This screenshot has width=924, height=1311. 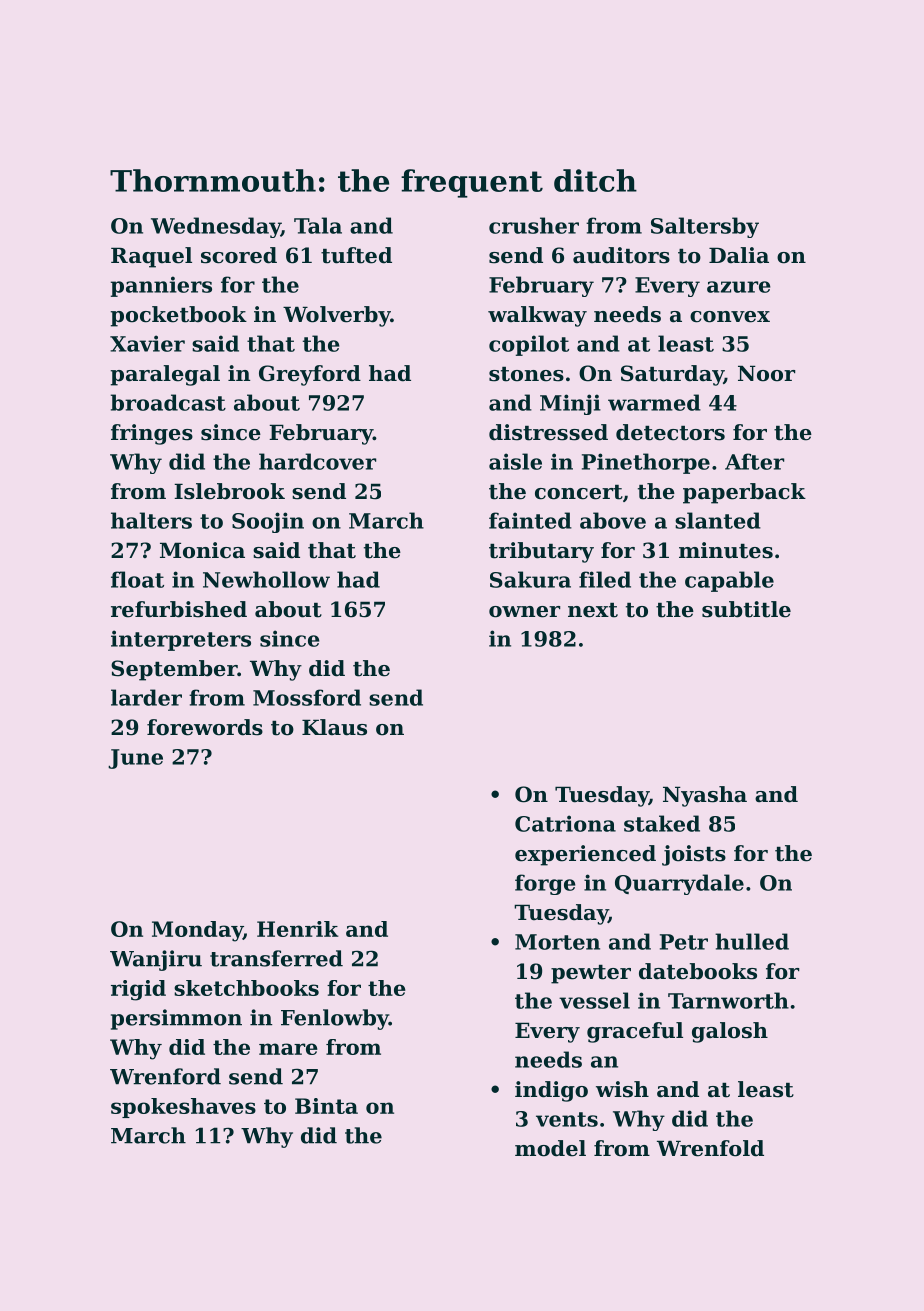 I want to click on larder, so click(x=146, y=697).
